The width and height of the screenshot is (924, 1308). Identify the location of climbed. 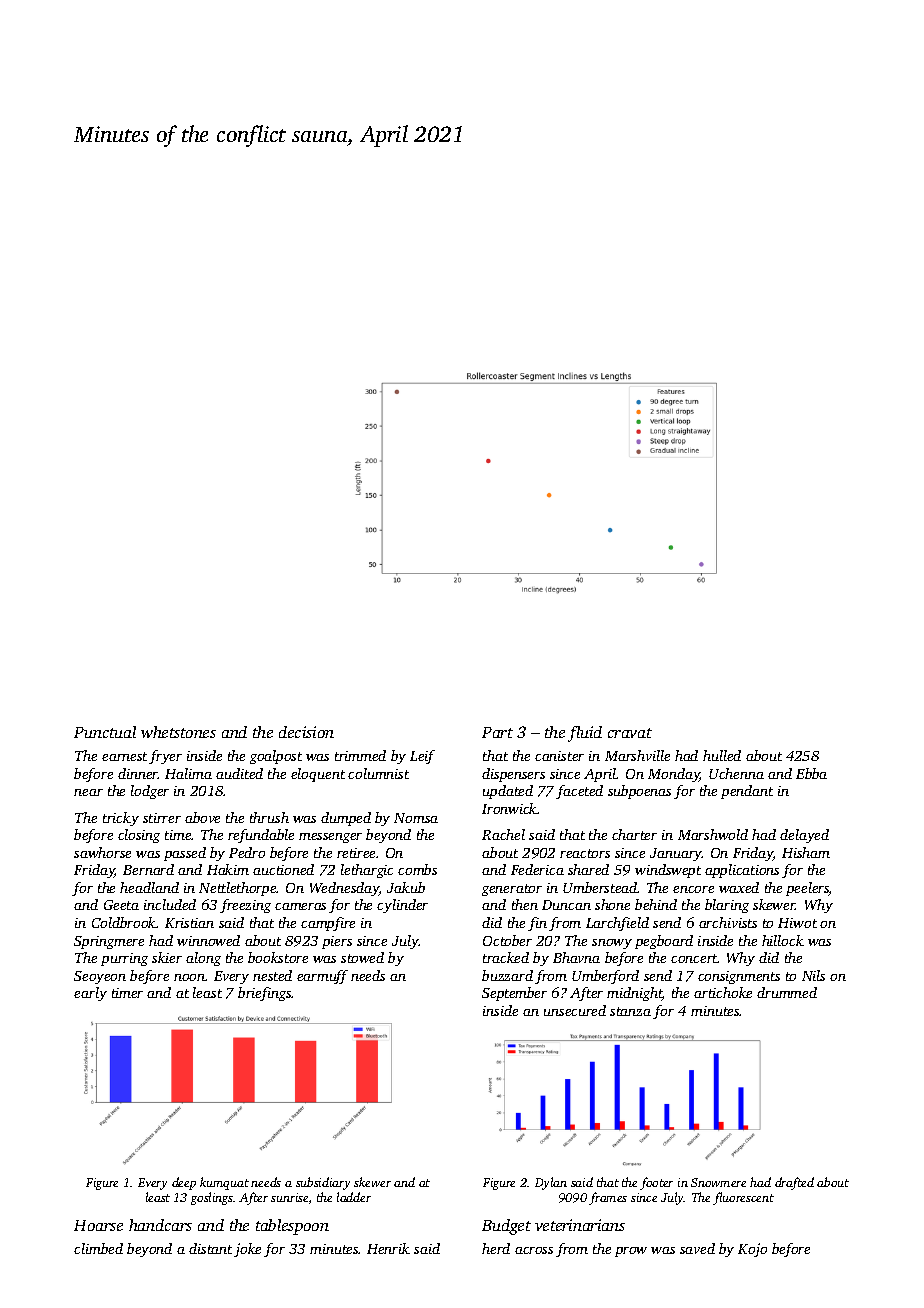
(98, 1248).
